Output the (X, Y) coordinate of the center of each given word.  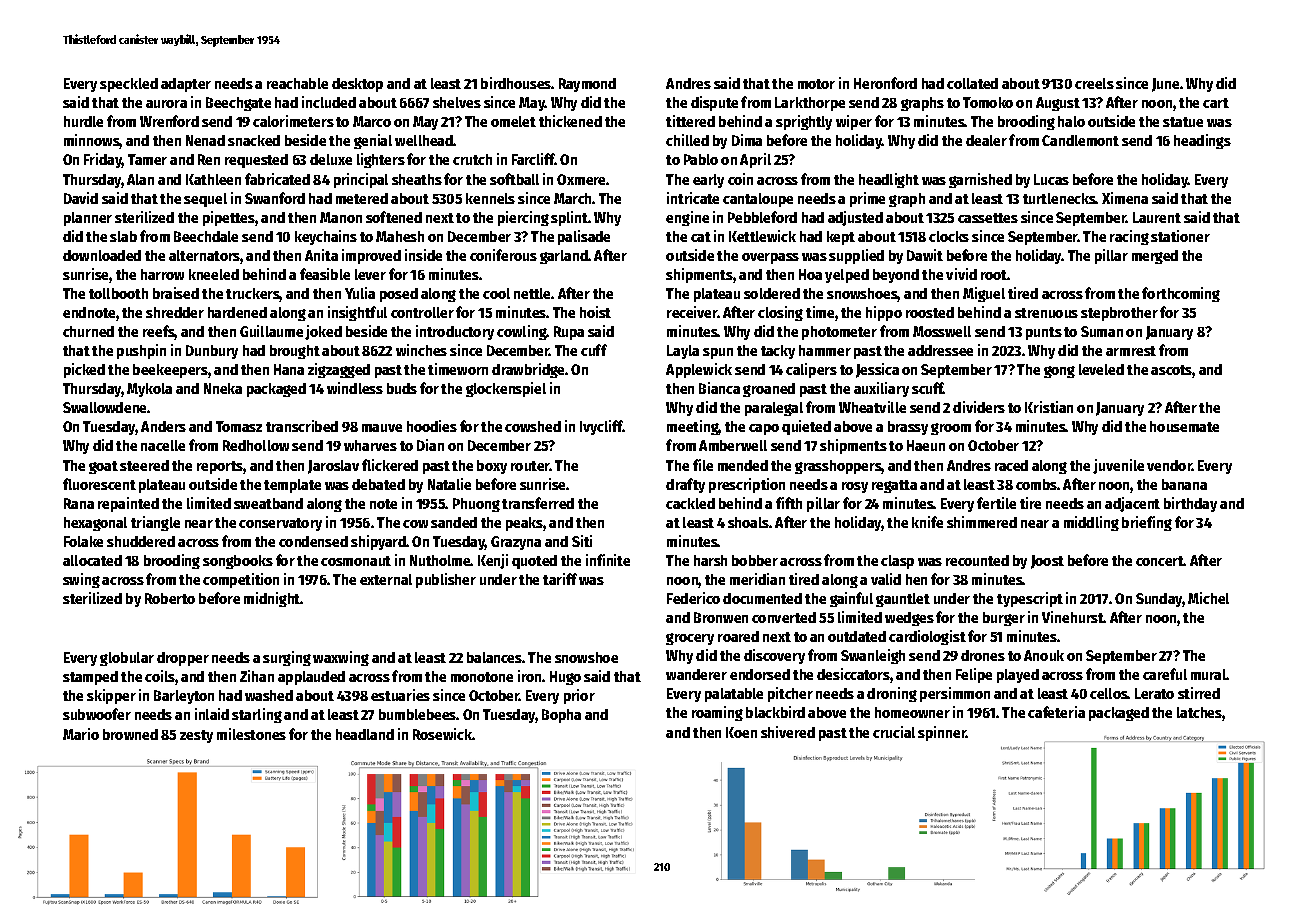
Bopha (561, 716)
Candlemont (1080, 140)
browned (130, 734)
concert (1160, 561)
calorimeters (293, 121)
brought (295, 352)
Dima (747, 140)
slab (123, 236)
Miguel (984, 294)
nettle (533, 293)
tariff (560, 579)
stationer (1180, 236)
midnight (272, 599)
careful (1165, 674)
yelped (847, 276)
